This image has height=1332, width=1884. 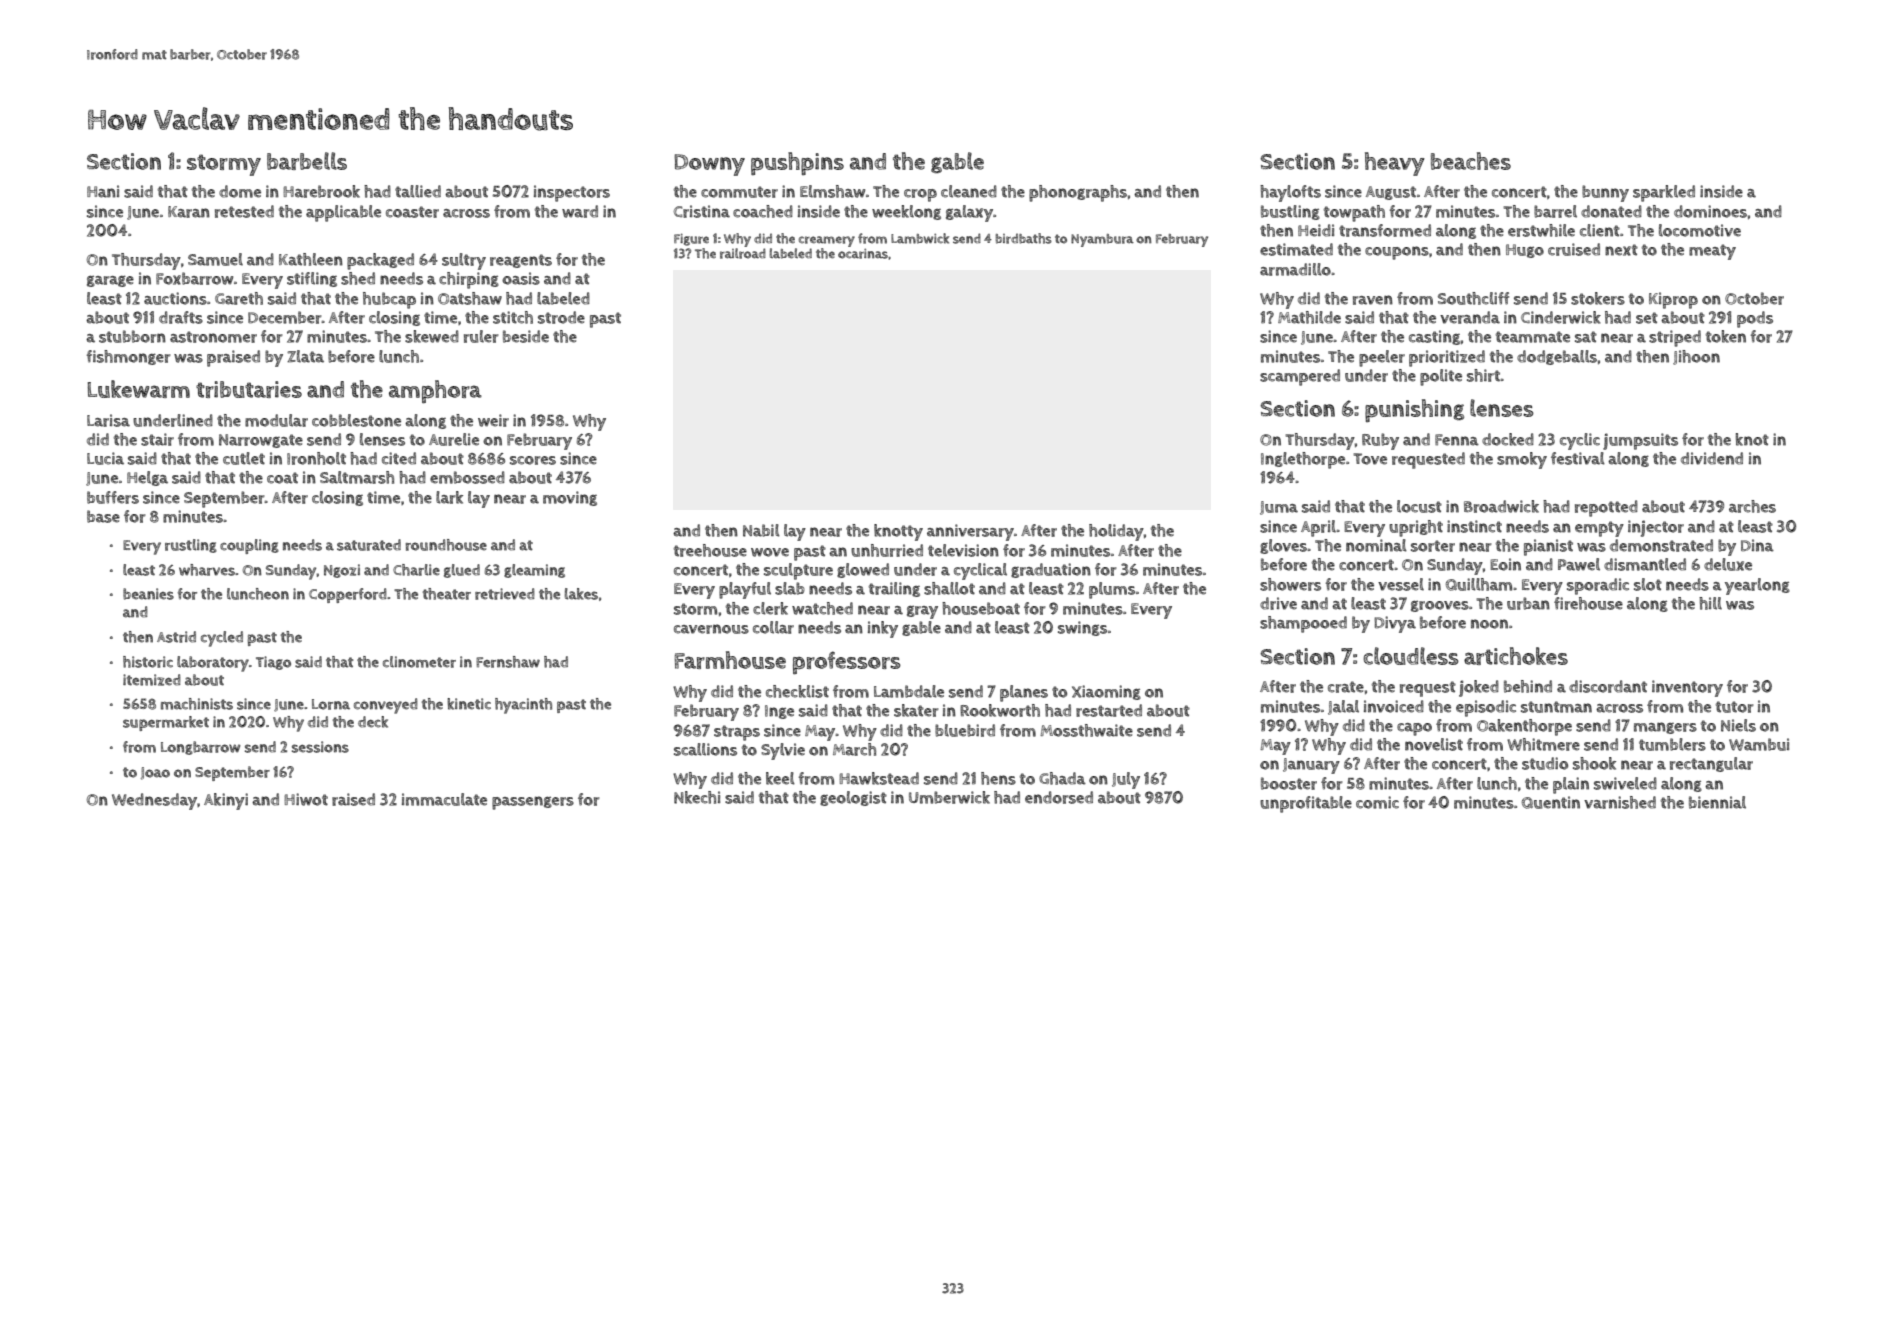 I want to click on arches, so click(x=1752, y=506).
